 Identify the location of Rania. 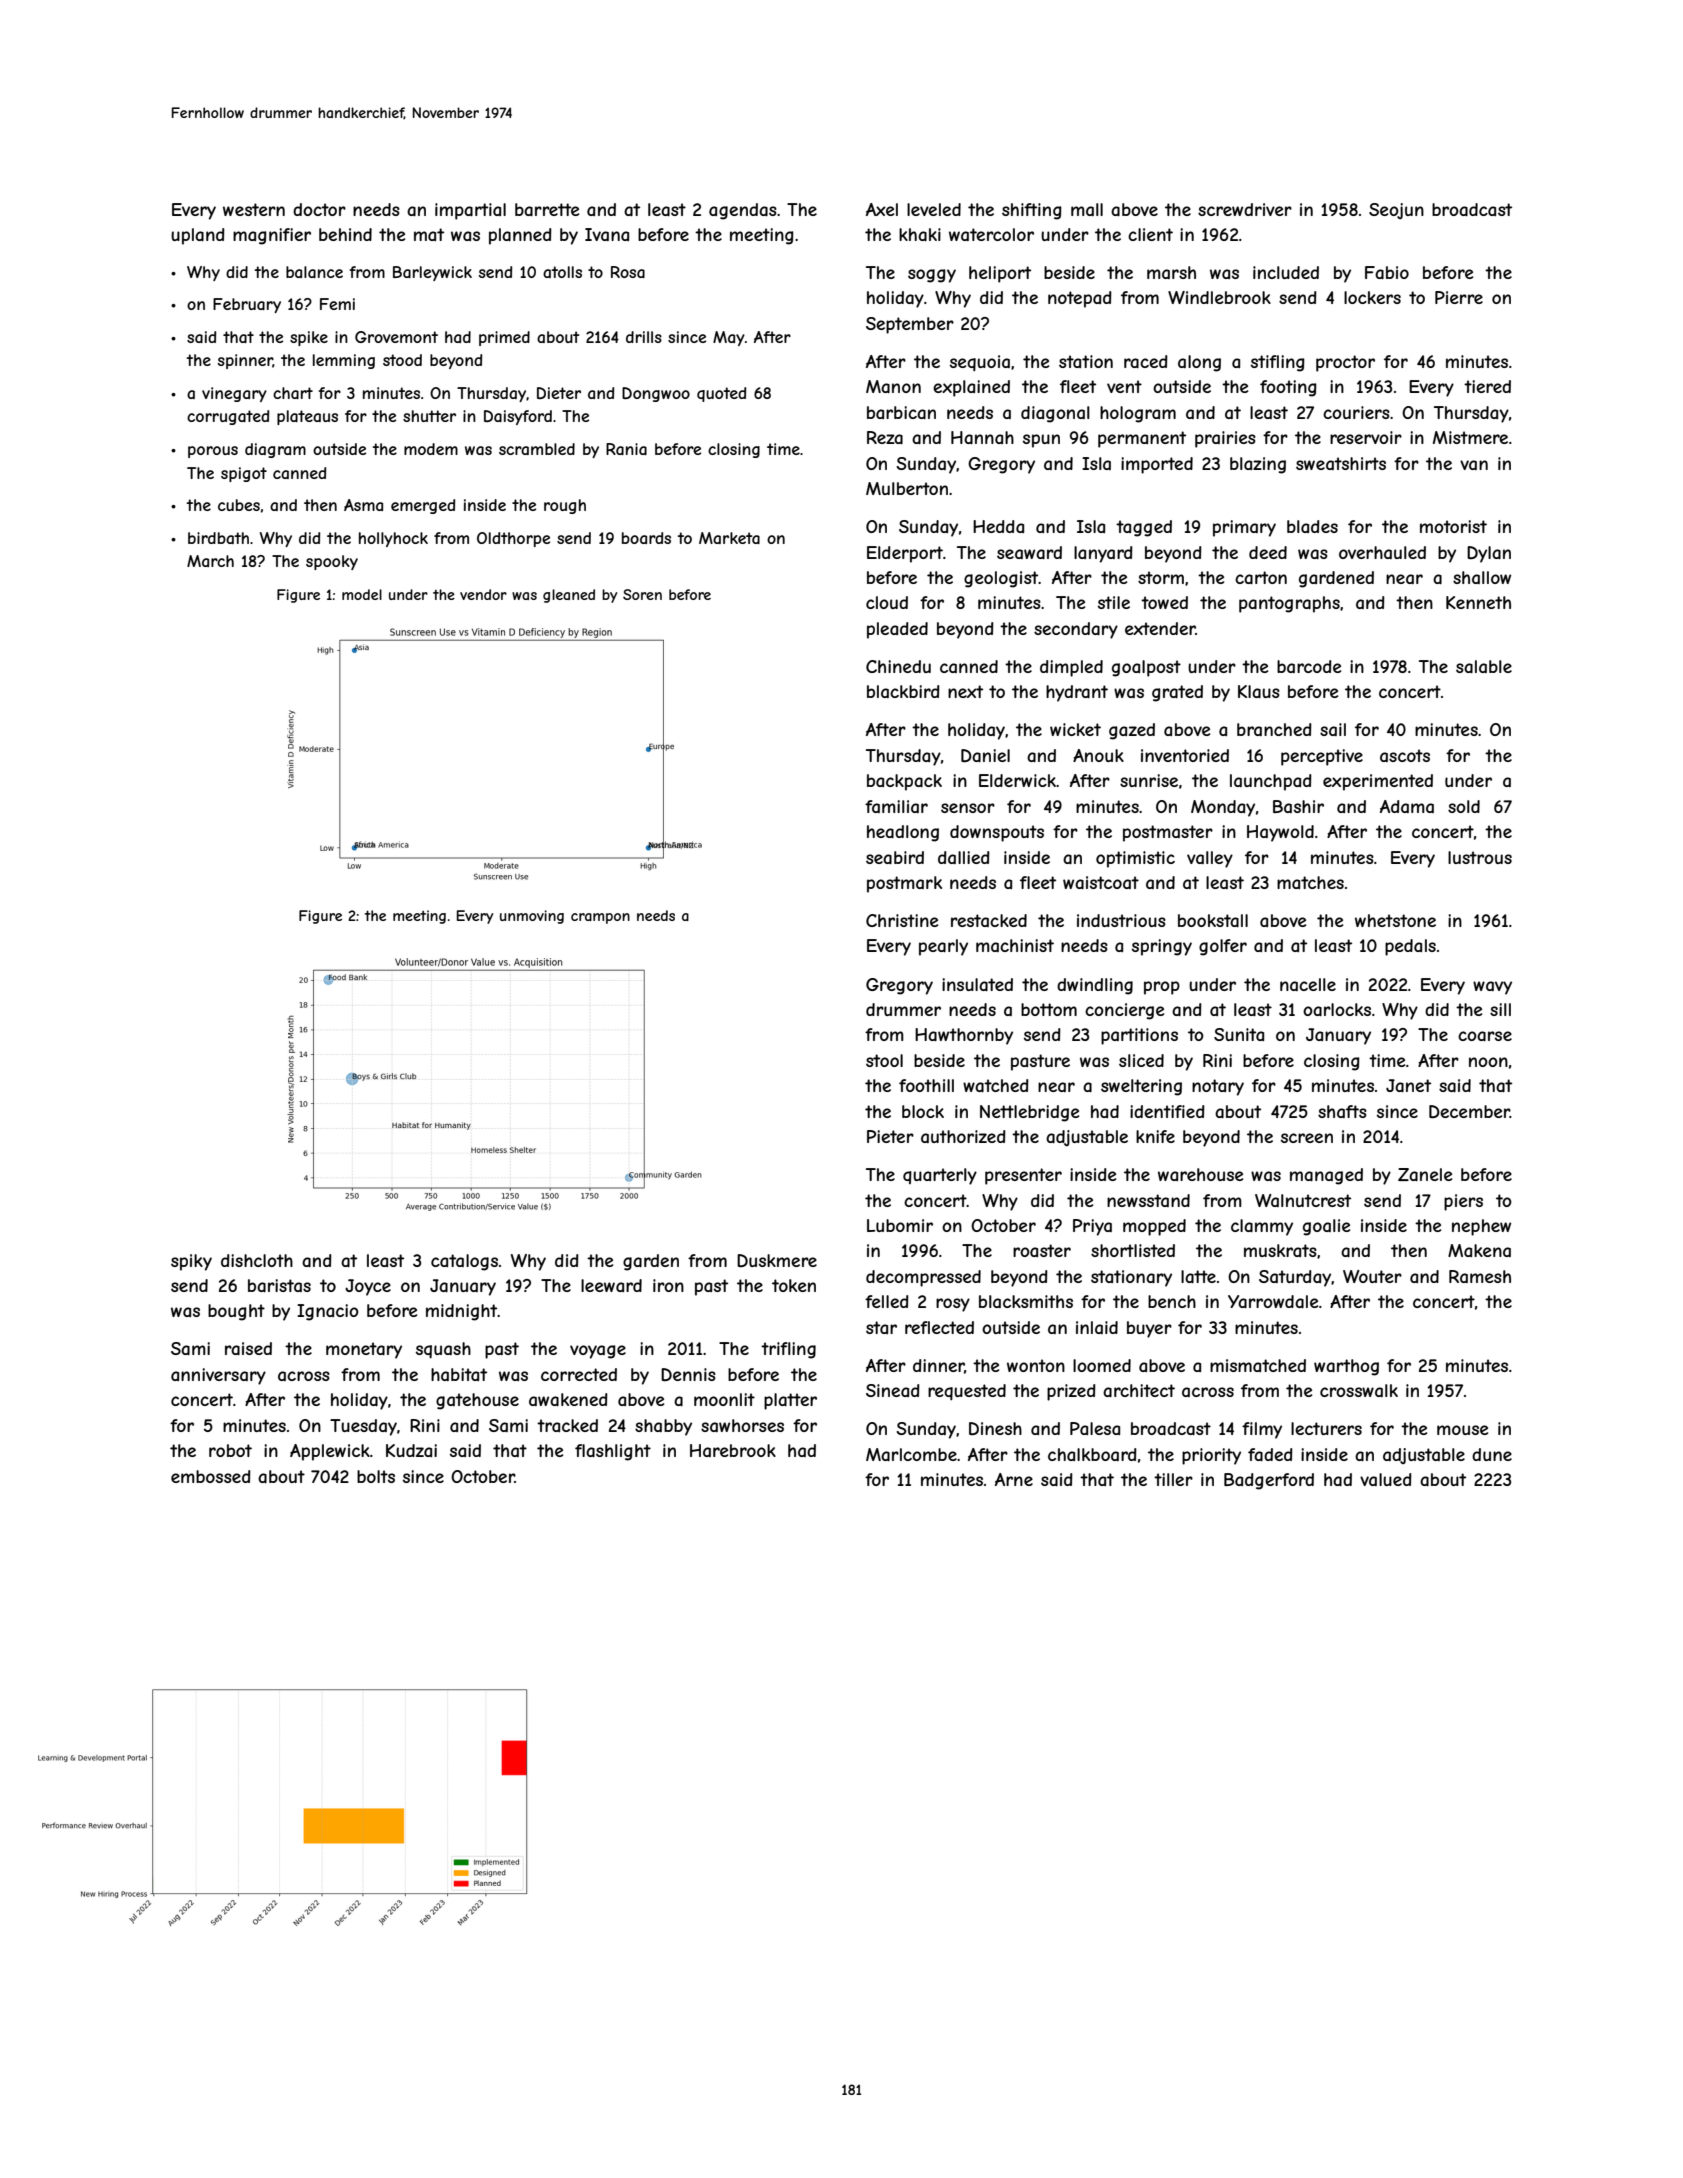
(626, 449).
